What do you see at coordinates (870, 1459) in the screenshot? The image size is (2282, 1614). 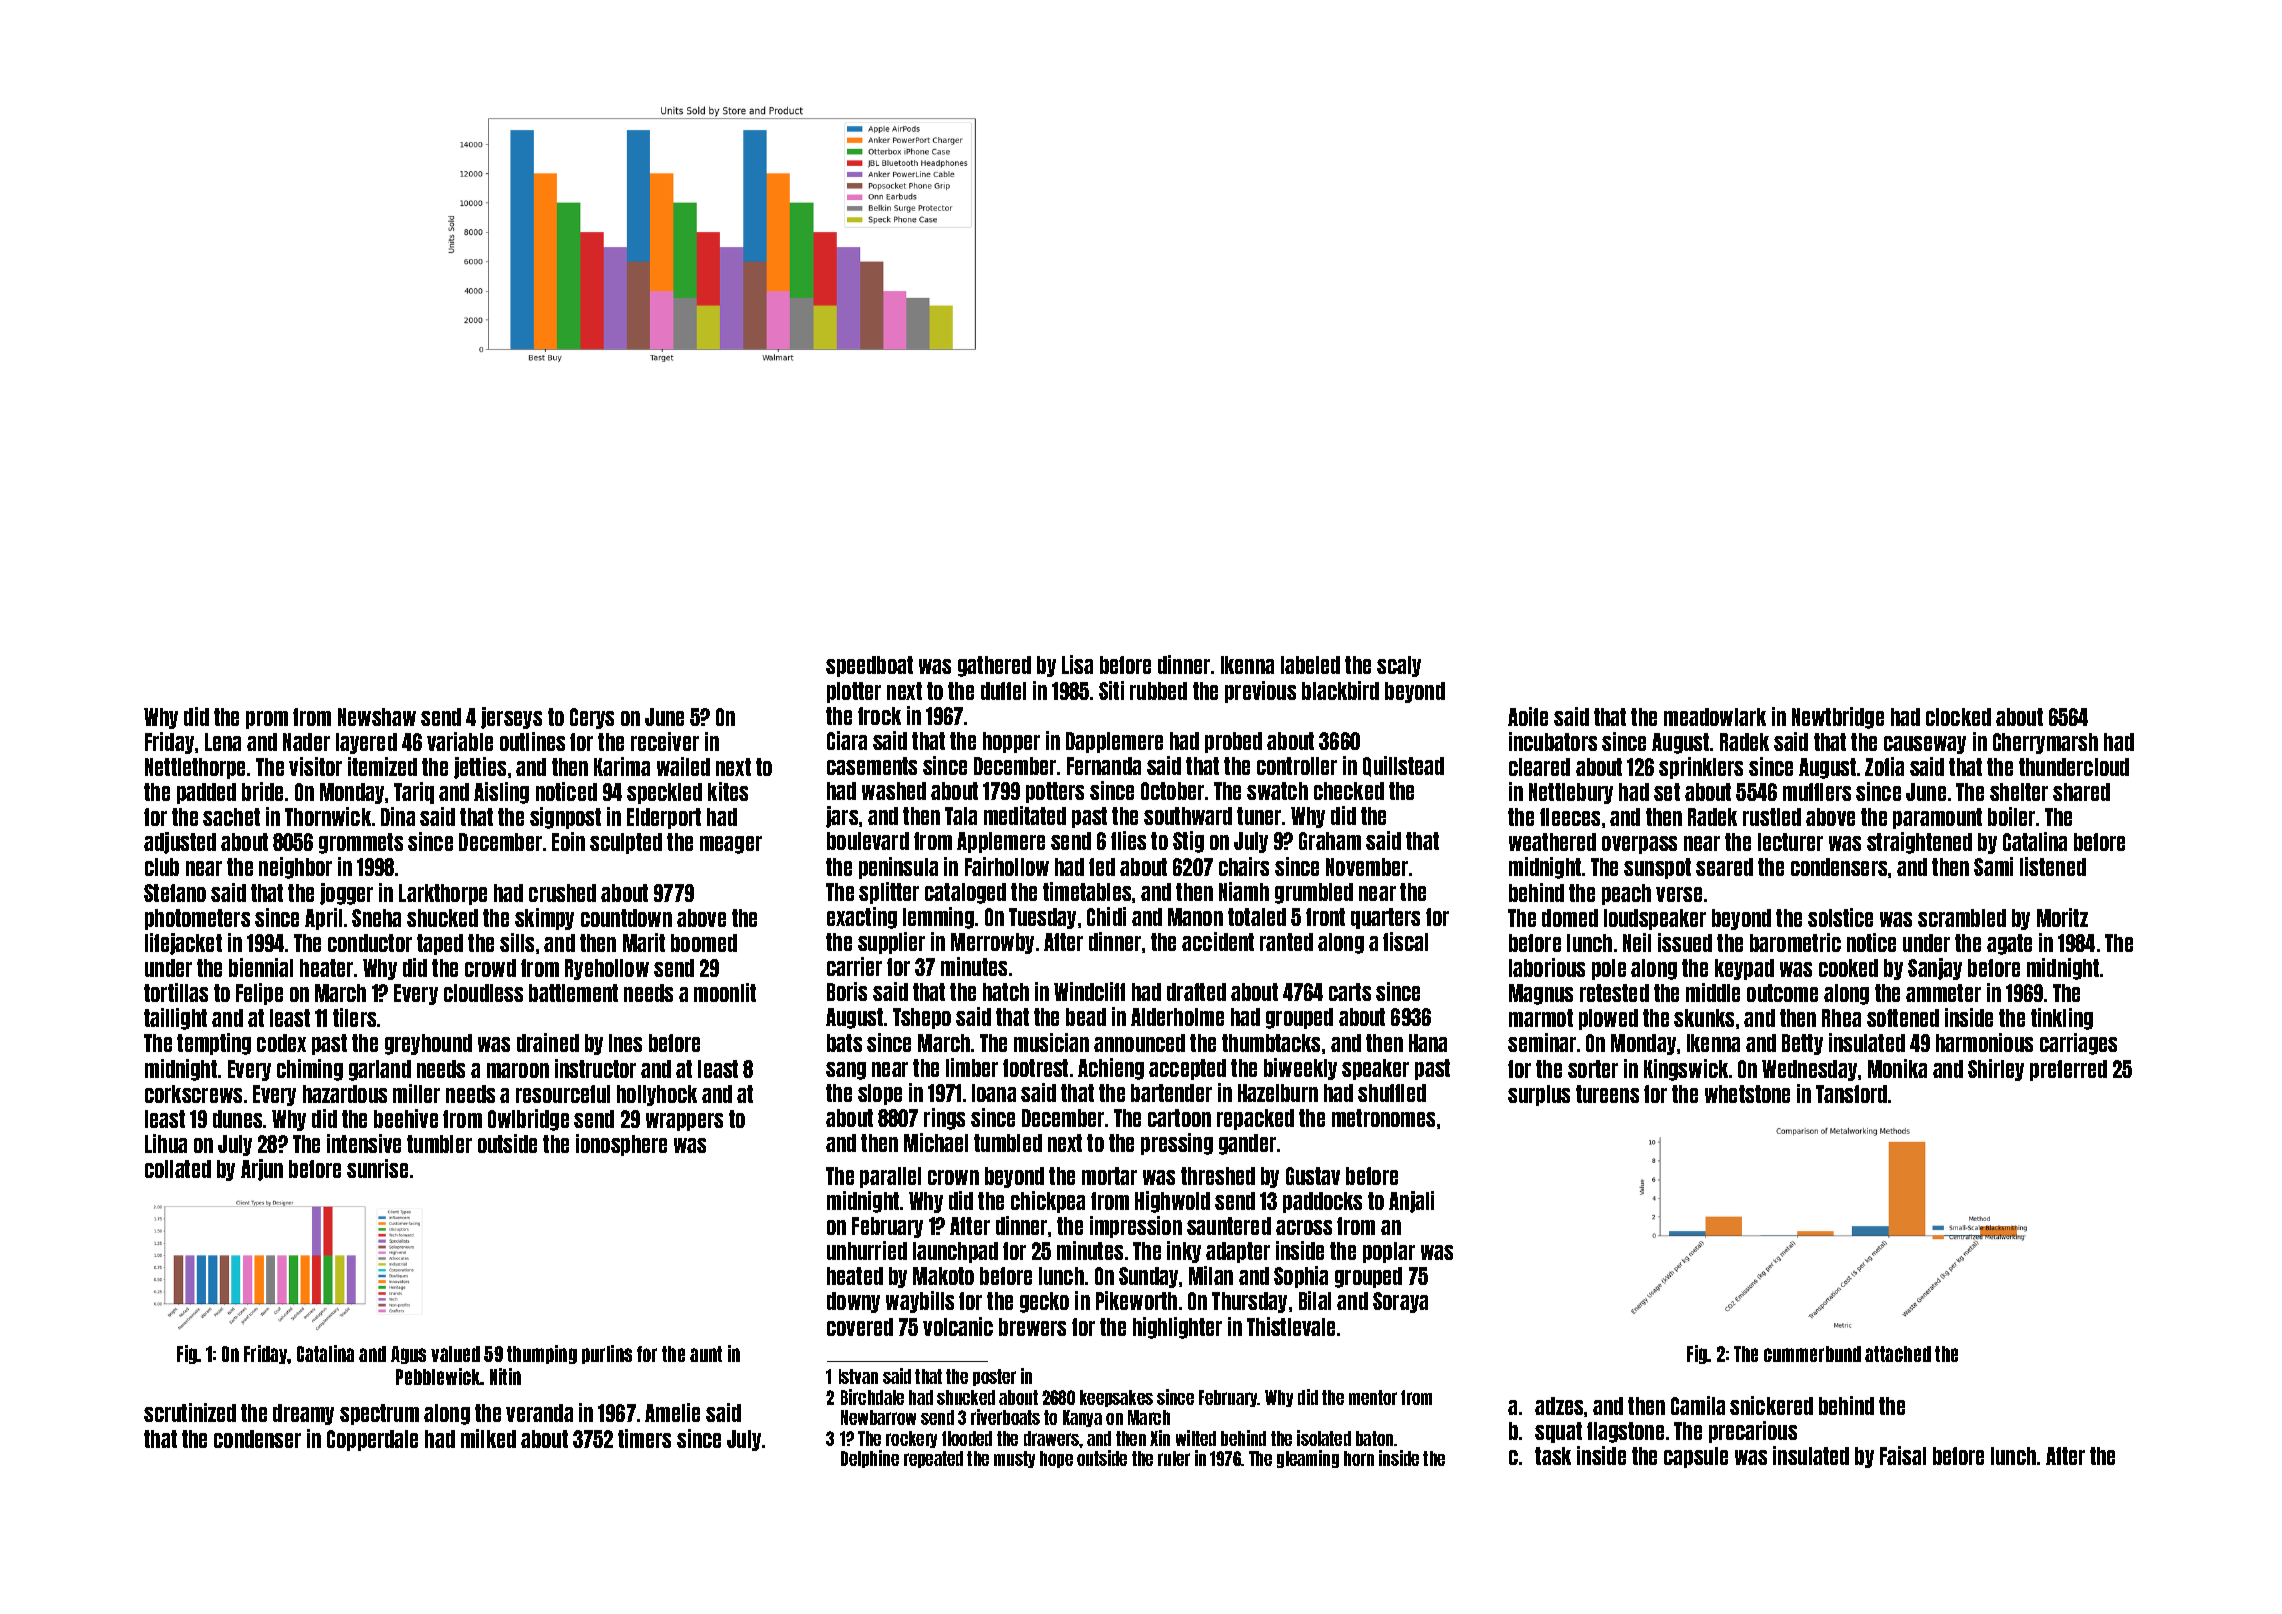 I see `Delphine` at bounding box center [870, 1459].
